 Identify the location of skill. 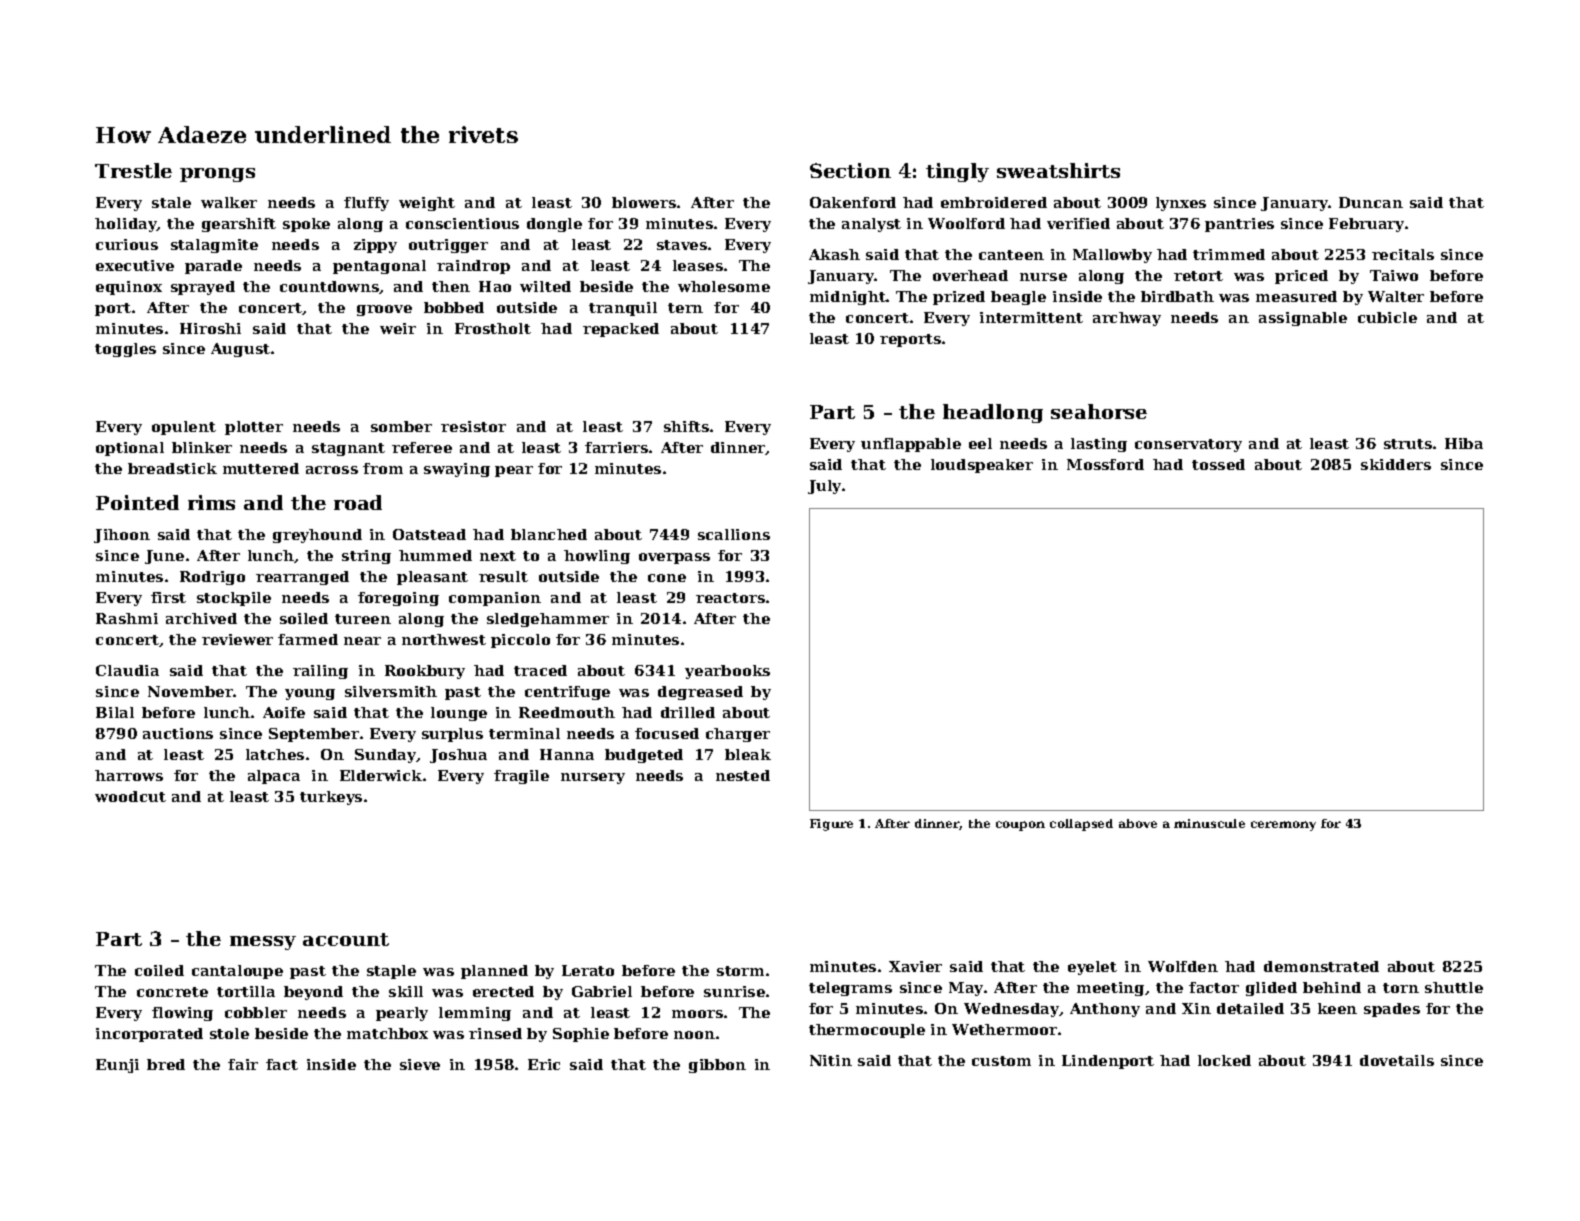
(406, 991).
